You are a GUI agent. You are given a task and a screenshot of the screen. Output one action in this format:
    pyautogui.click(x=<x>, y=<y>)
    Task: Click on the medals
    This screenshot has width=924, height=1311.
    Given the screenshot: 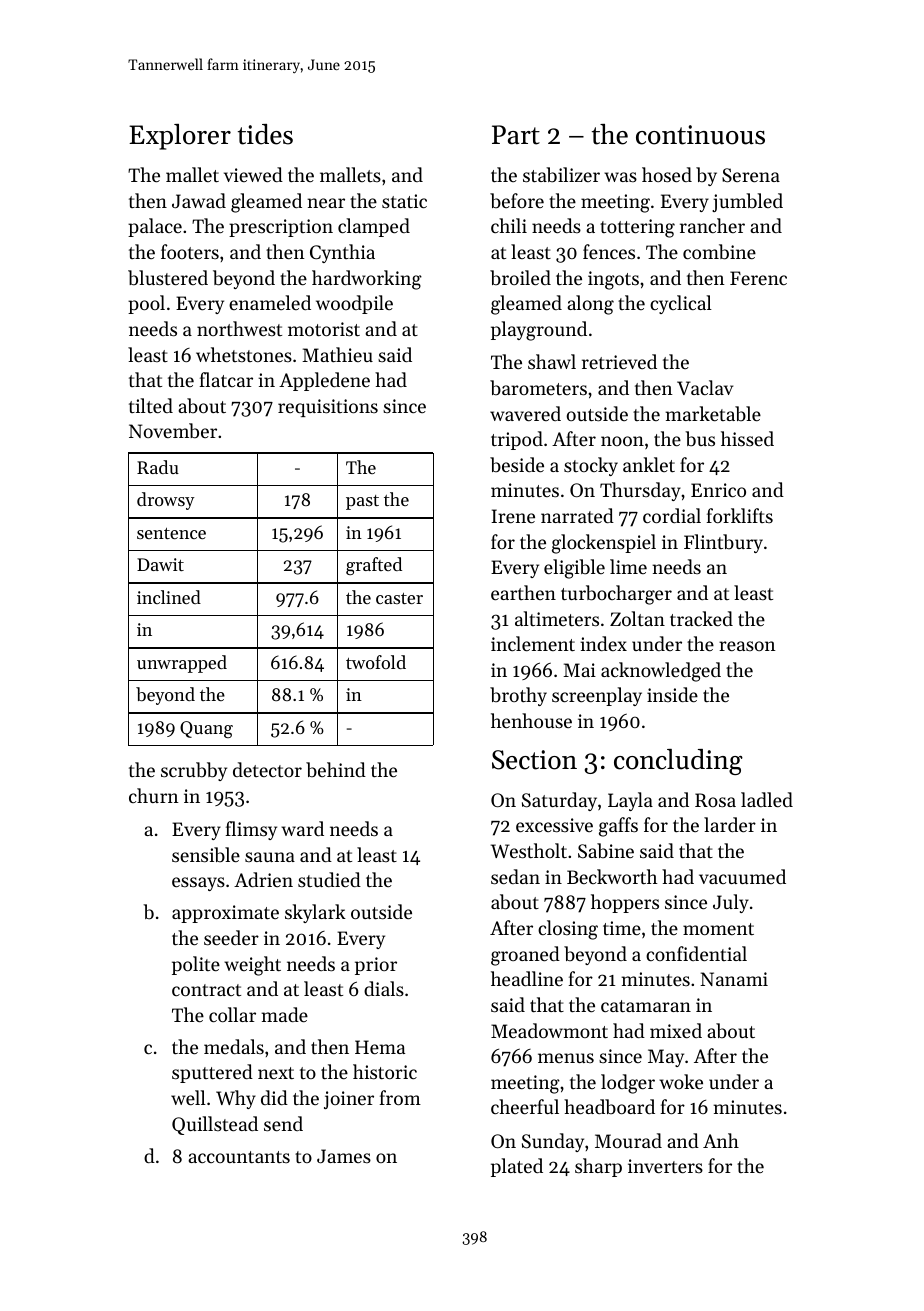 What is the action you would take?
    pyautogui.click(x=234, y=1046)
